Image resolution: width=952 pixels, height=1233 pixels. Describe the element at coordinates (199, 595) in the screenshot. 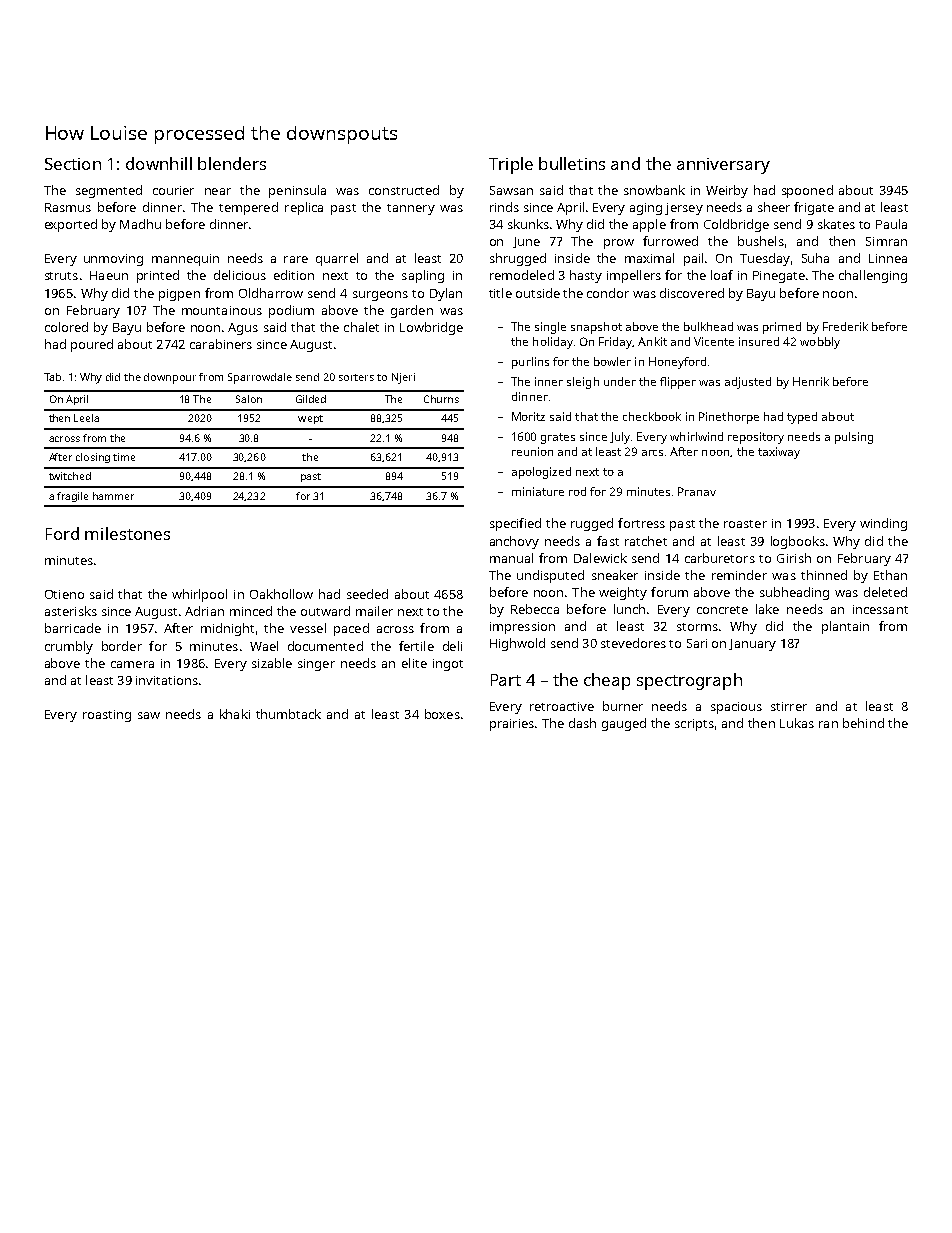

I see `whirlpool` at that location.
